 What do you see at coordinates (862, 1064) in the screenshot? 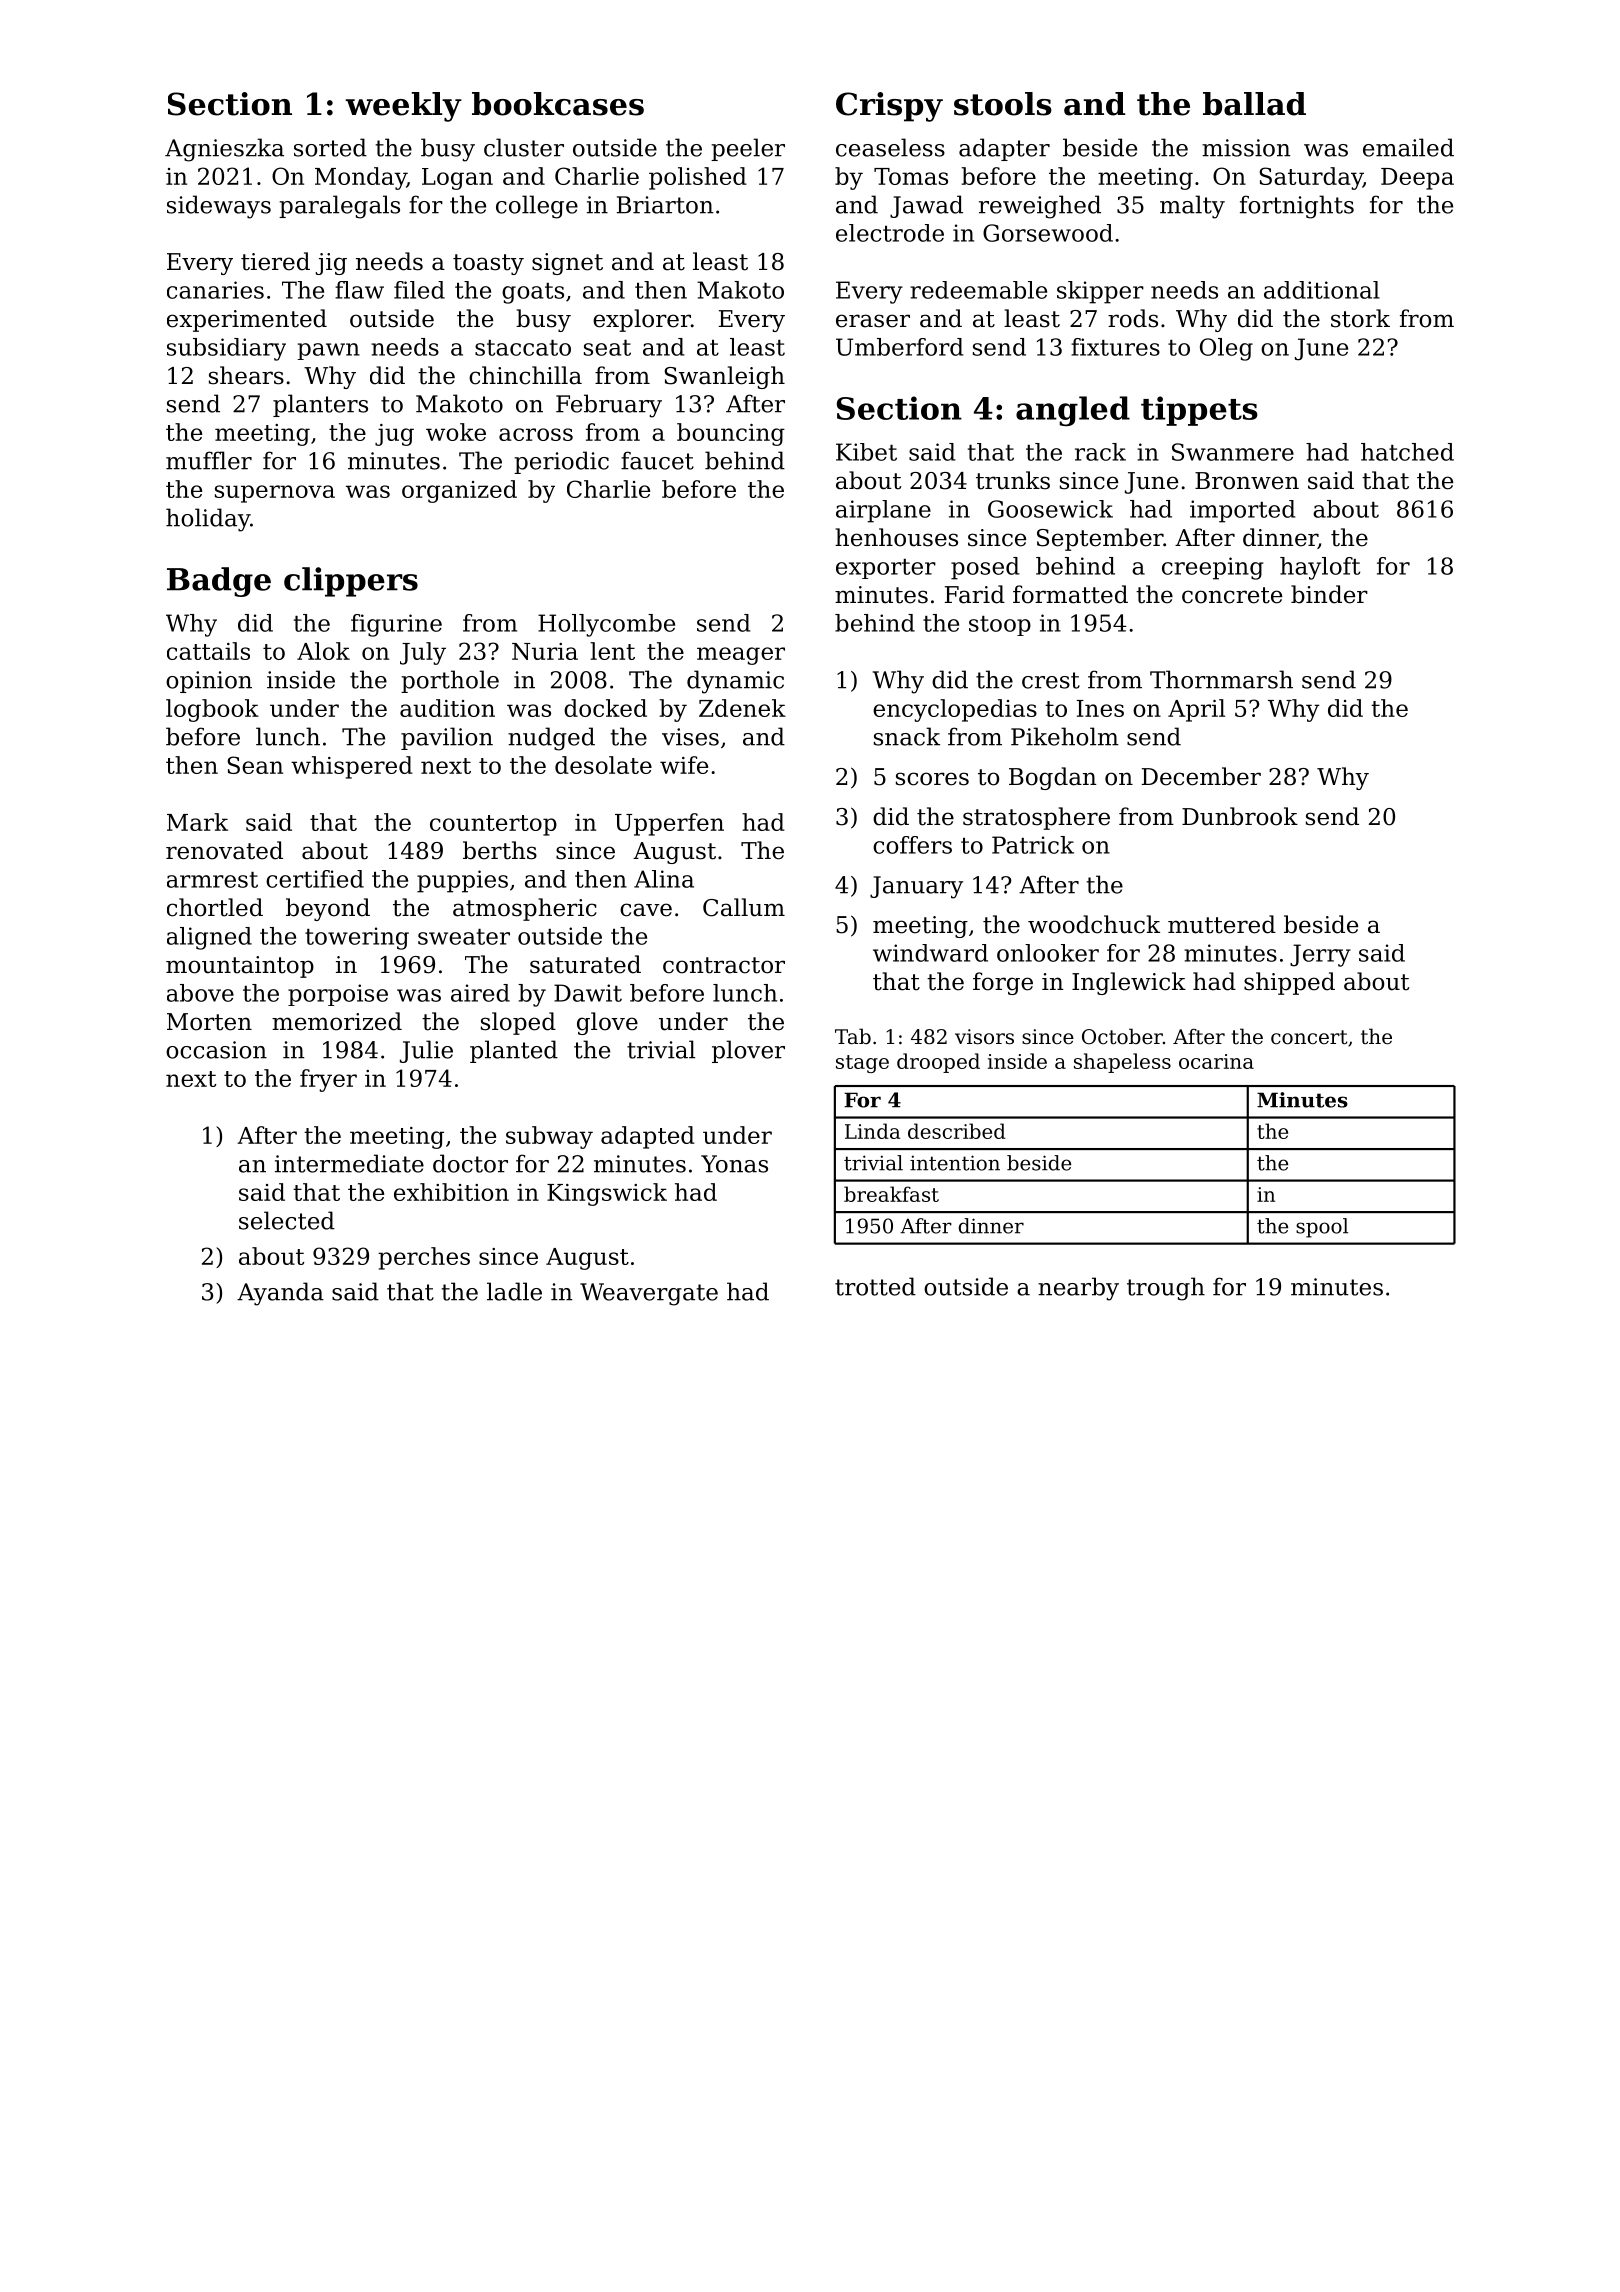
I see `stage` at bounding box center [862, 1064].
